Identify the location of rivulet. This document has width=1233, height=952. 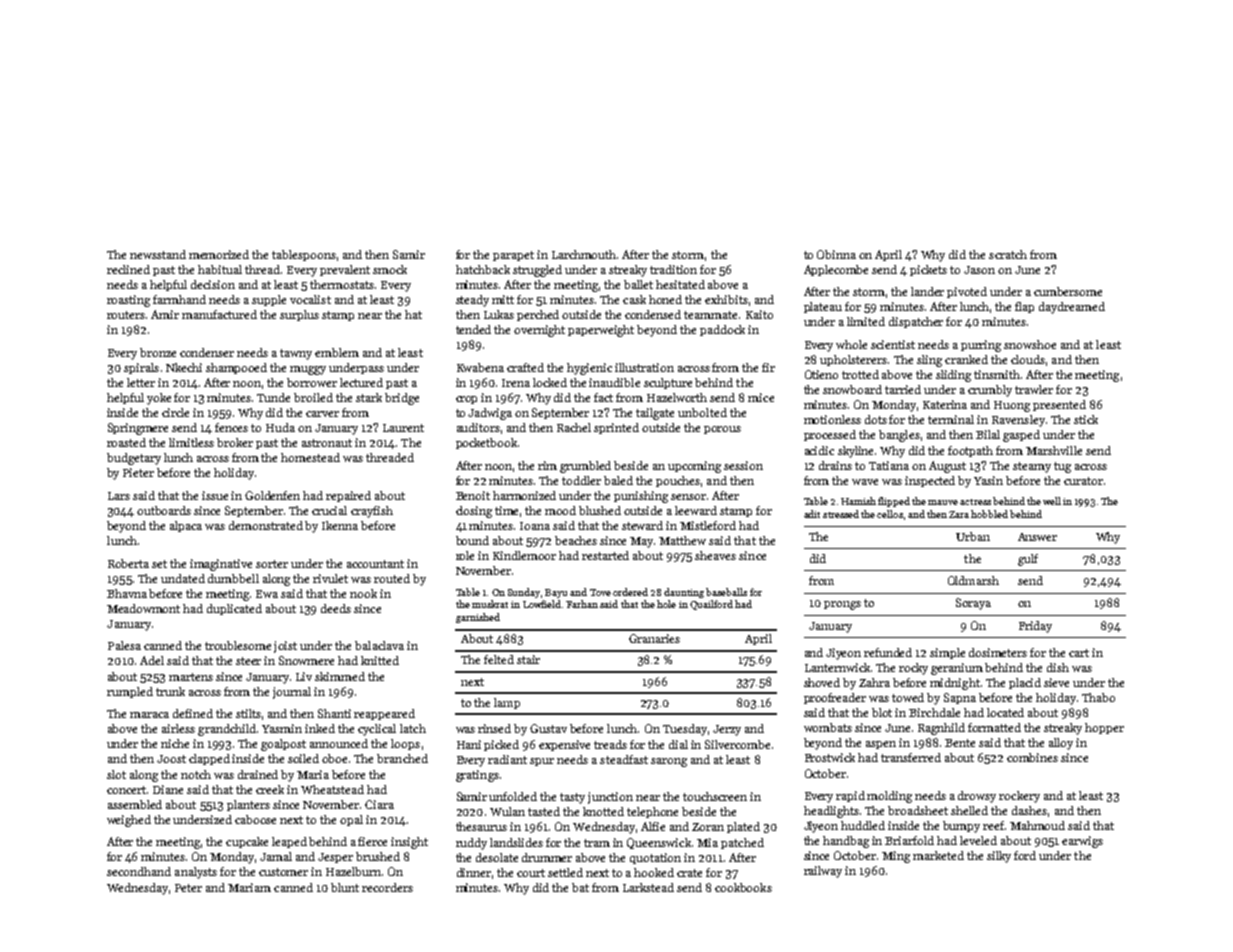
(330, 578).
